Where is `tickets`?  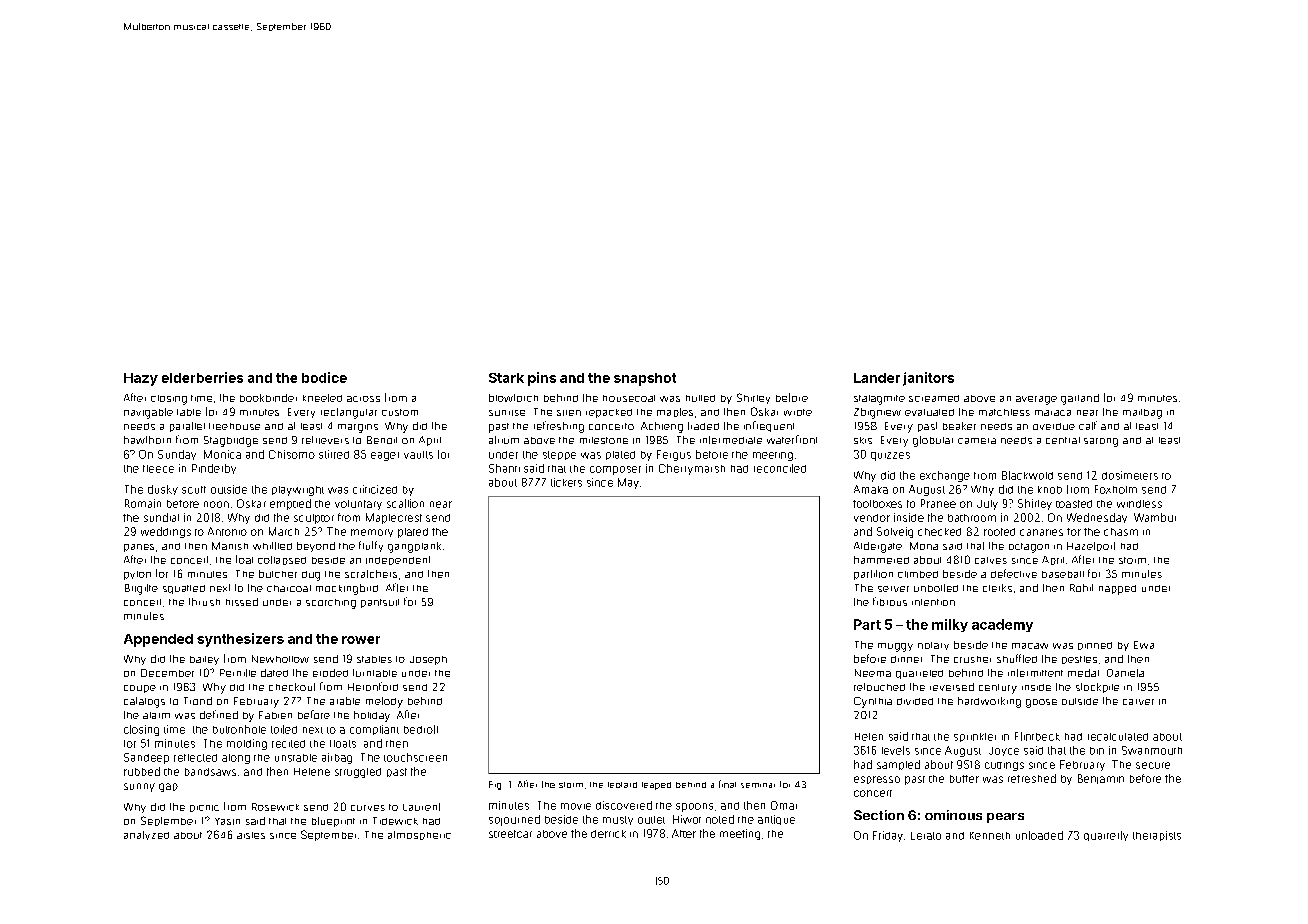 tickets is located at coordinates (566, 482).
